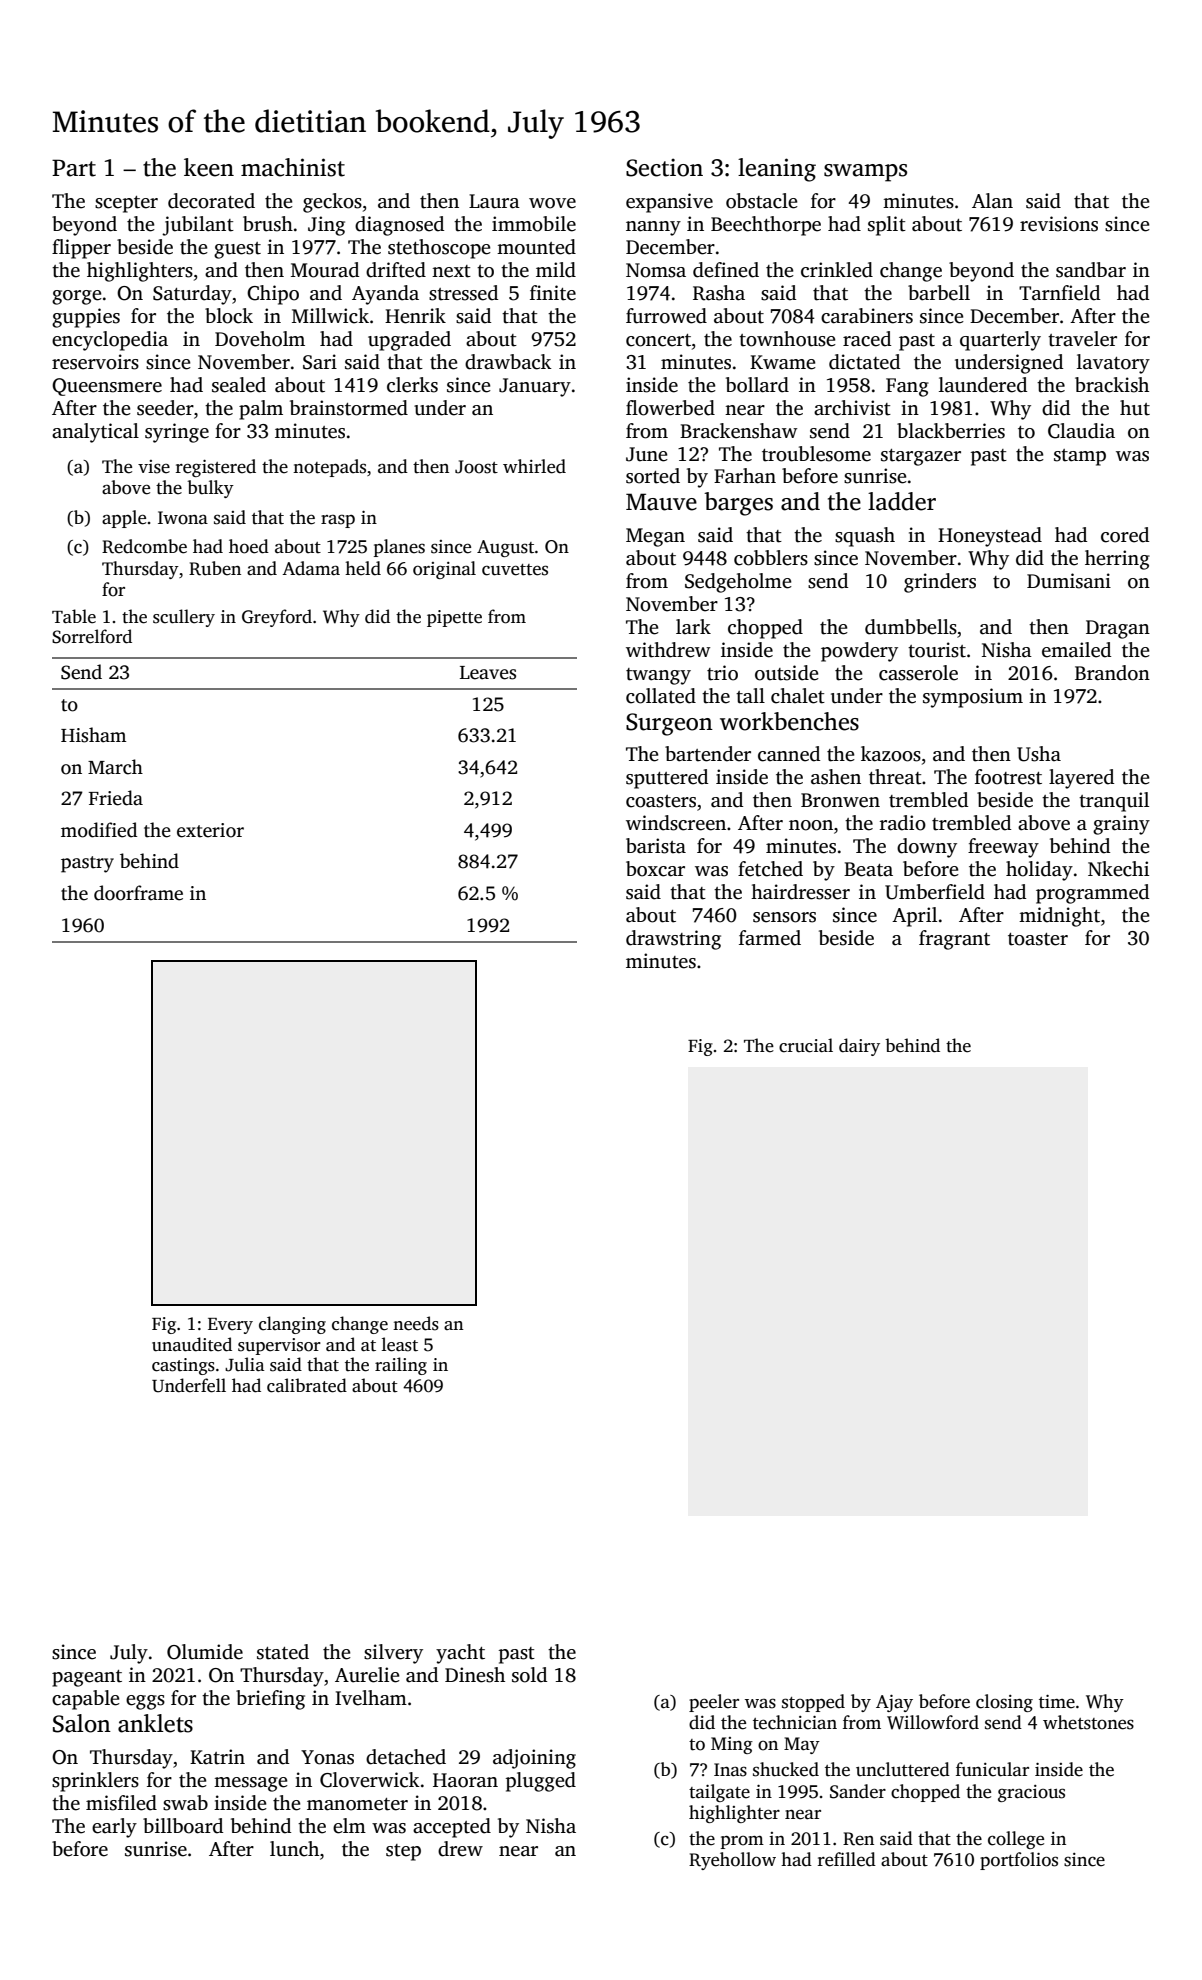 The width and height of the screenshot is (1202, 1980). What do you see at coordinates (260, 339) in the screenshot?
I see `Doveholm` at bounding box center [260, 339].
